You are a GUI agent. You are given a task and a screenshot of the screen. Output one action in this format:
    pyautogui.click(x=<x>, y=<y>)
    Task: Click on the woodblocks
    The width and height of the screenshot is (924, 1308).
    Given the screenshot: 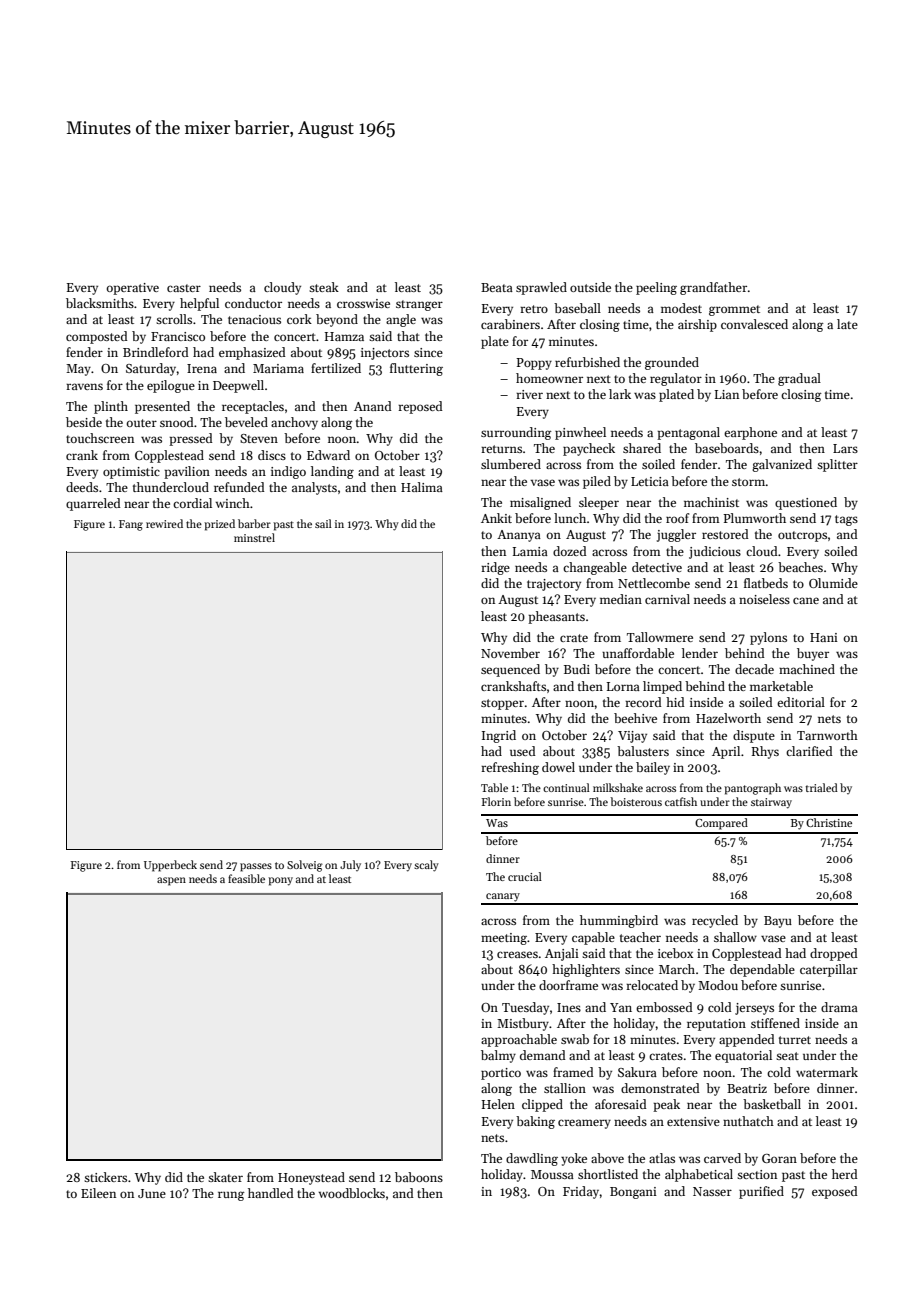 What is the action you would take?
    pyautogui.click(x=352, y=1193)
